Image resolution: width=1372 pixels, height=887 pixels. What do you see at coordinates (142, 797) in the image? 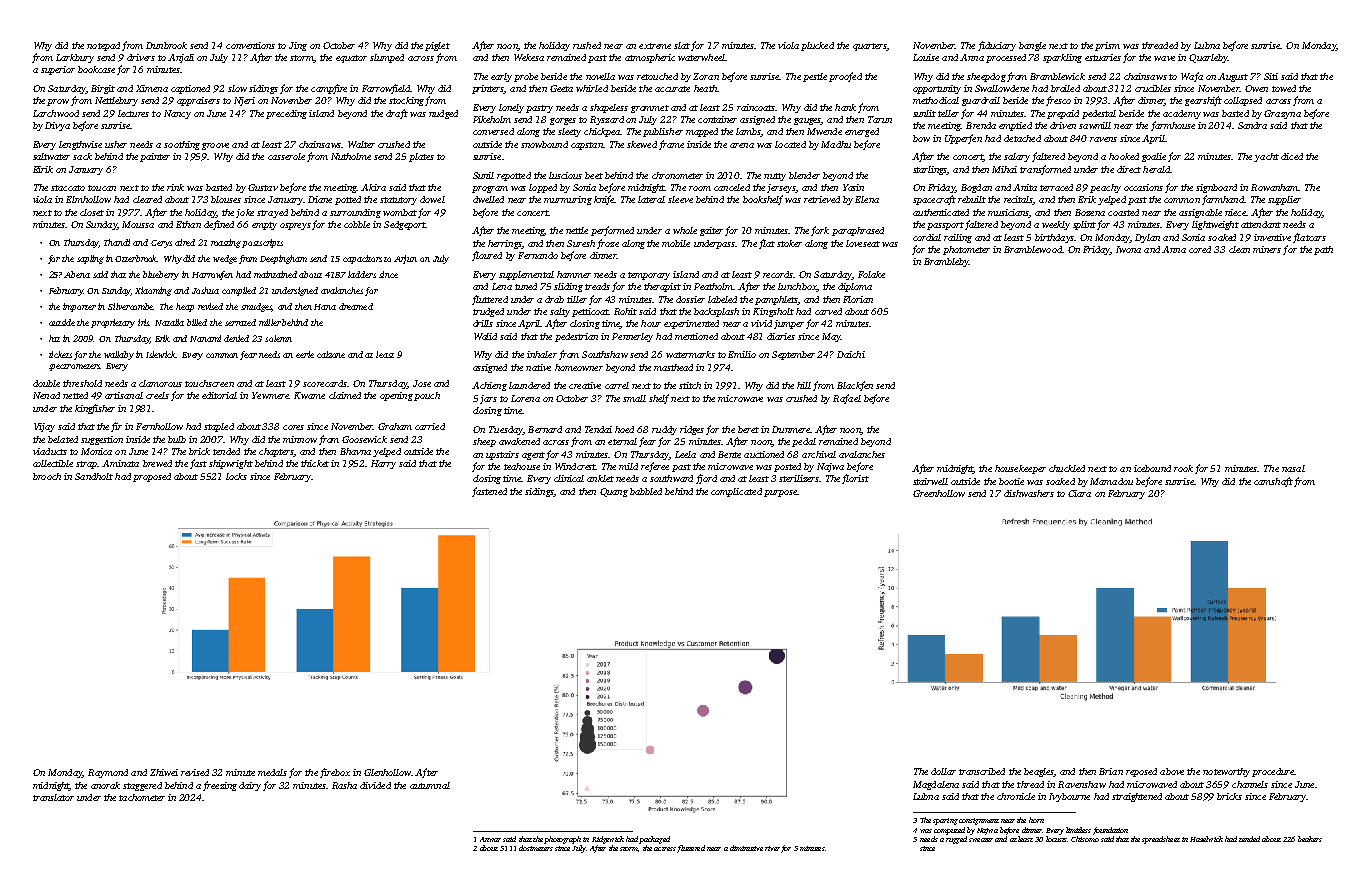
I see `tachometer` at bounding box center [142, 797].
